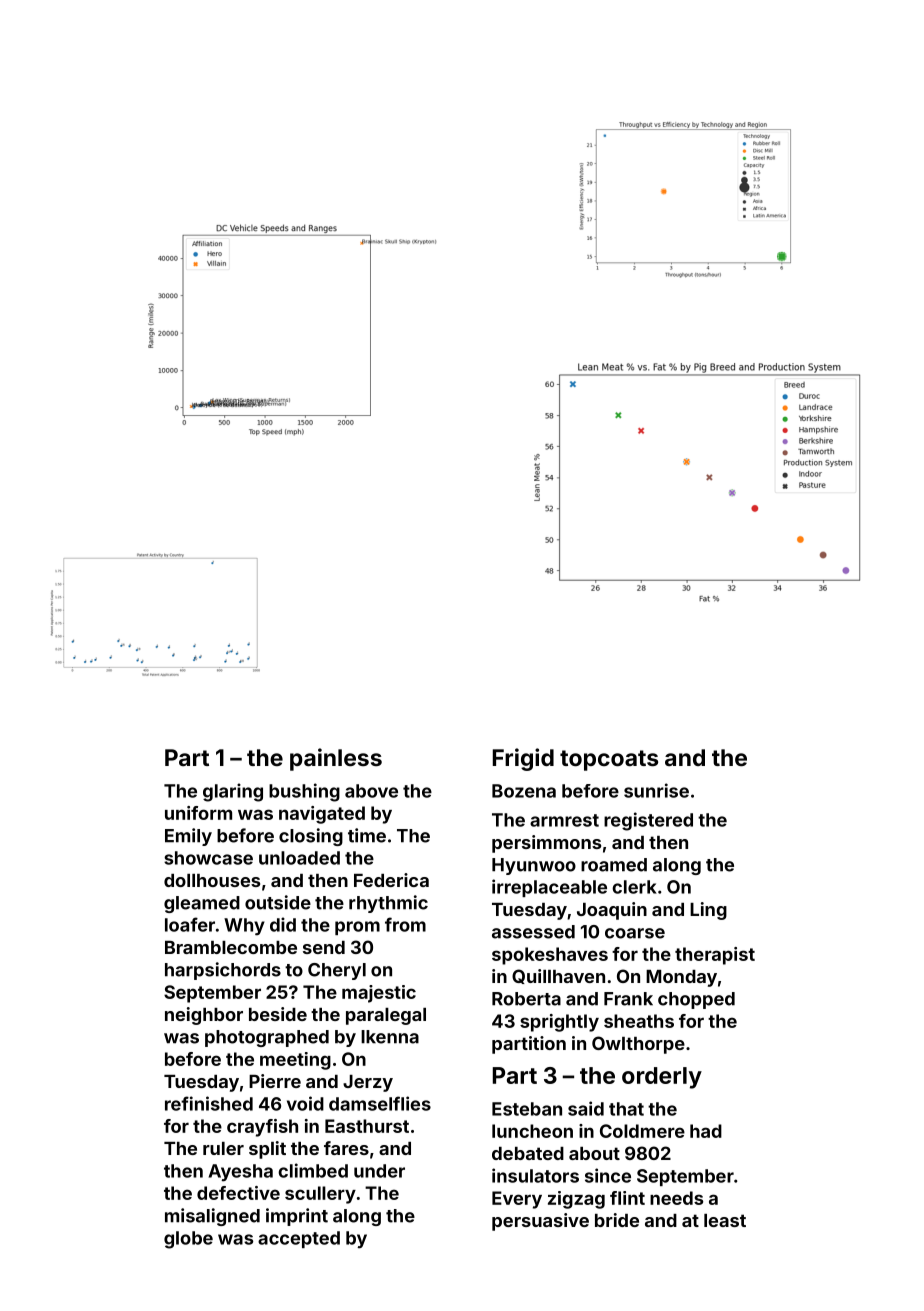 Image resolution: width=924 pixels, height=1311 pixels. Describe the element at coordinates (223, 1148) in the image. I see `ruler` at that location.
